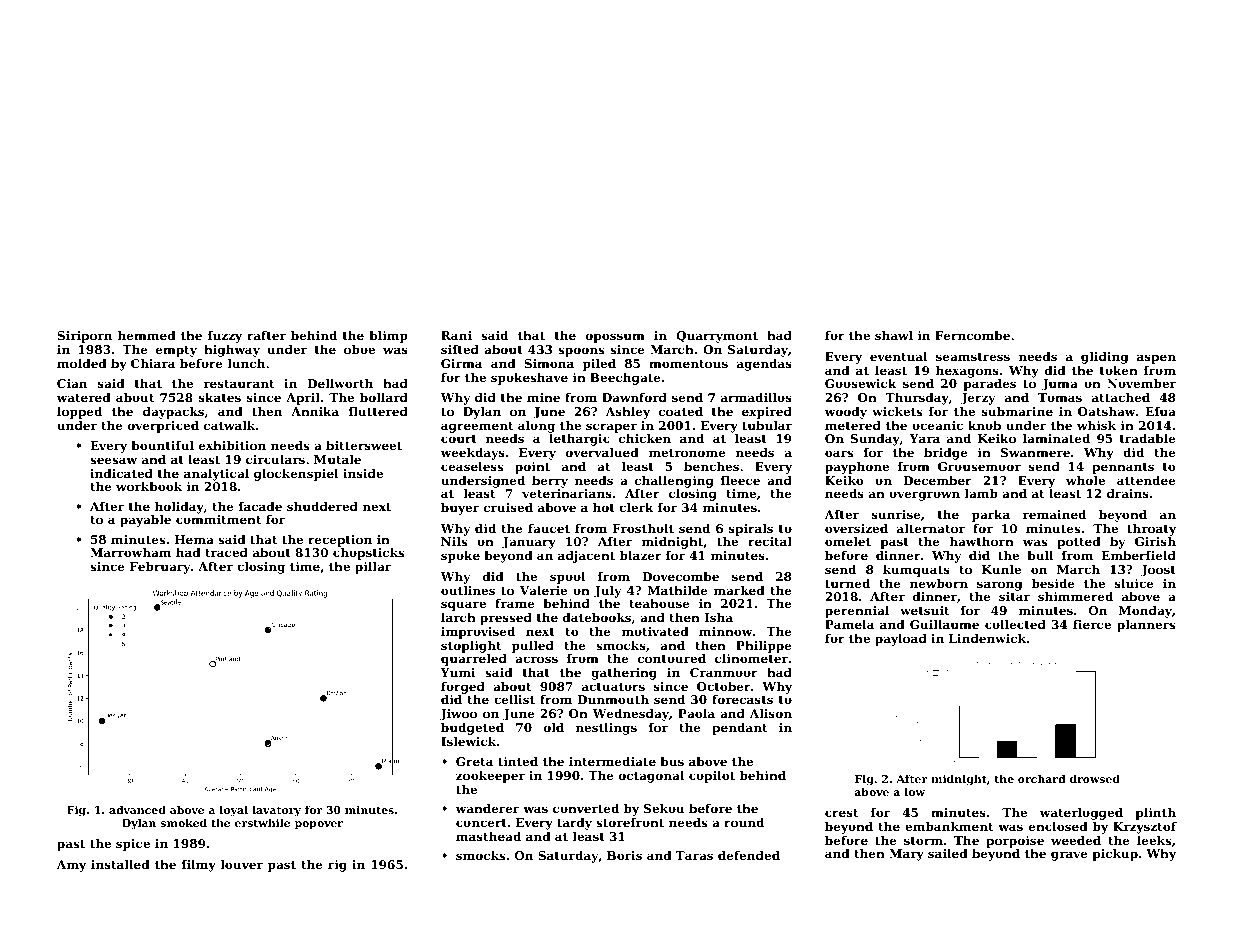  I want to click on Efua, so click(1160, 411).
